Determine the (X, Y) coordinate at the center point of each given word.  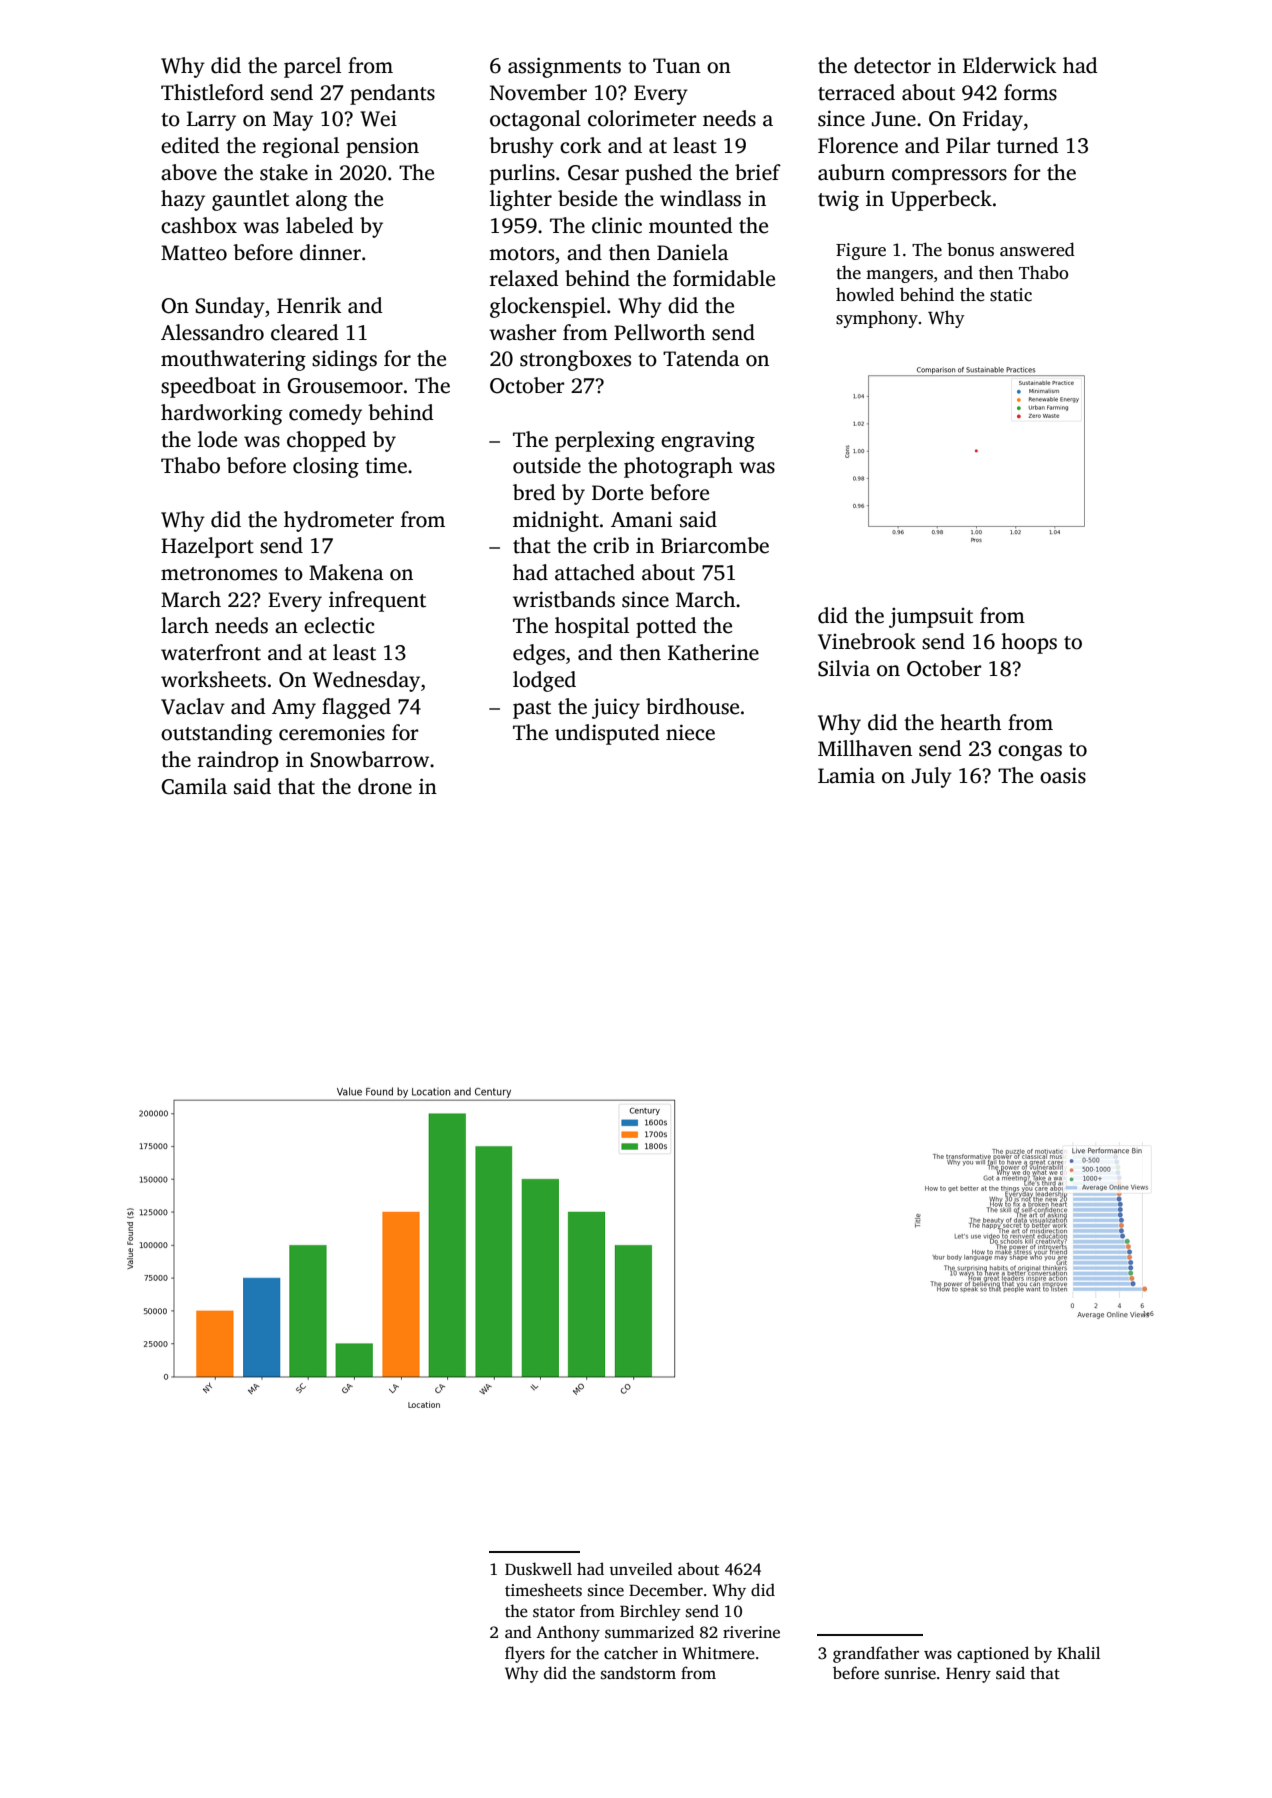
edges (539, 654)
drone (385, 786)
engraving (708, 441)
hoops (1029, 643)
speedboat (208, 387)
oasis (1063, 775)
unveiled (641, 1569)
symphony (877, 319)
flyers (525, 1654)
